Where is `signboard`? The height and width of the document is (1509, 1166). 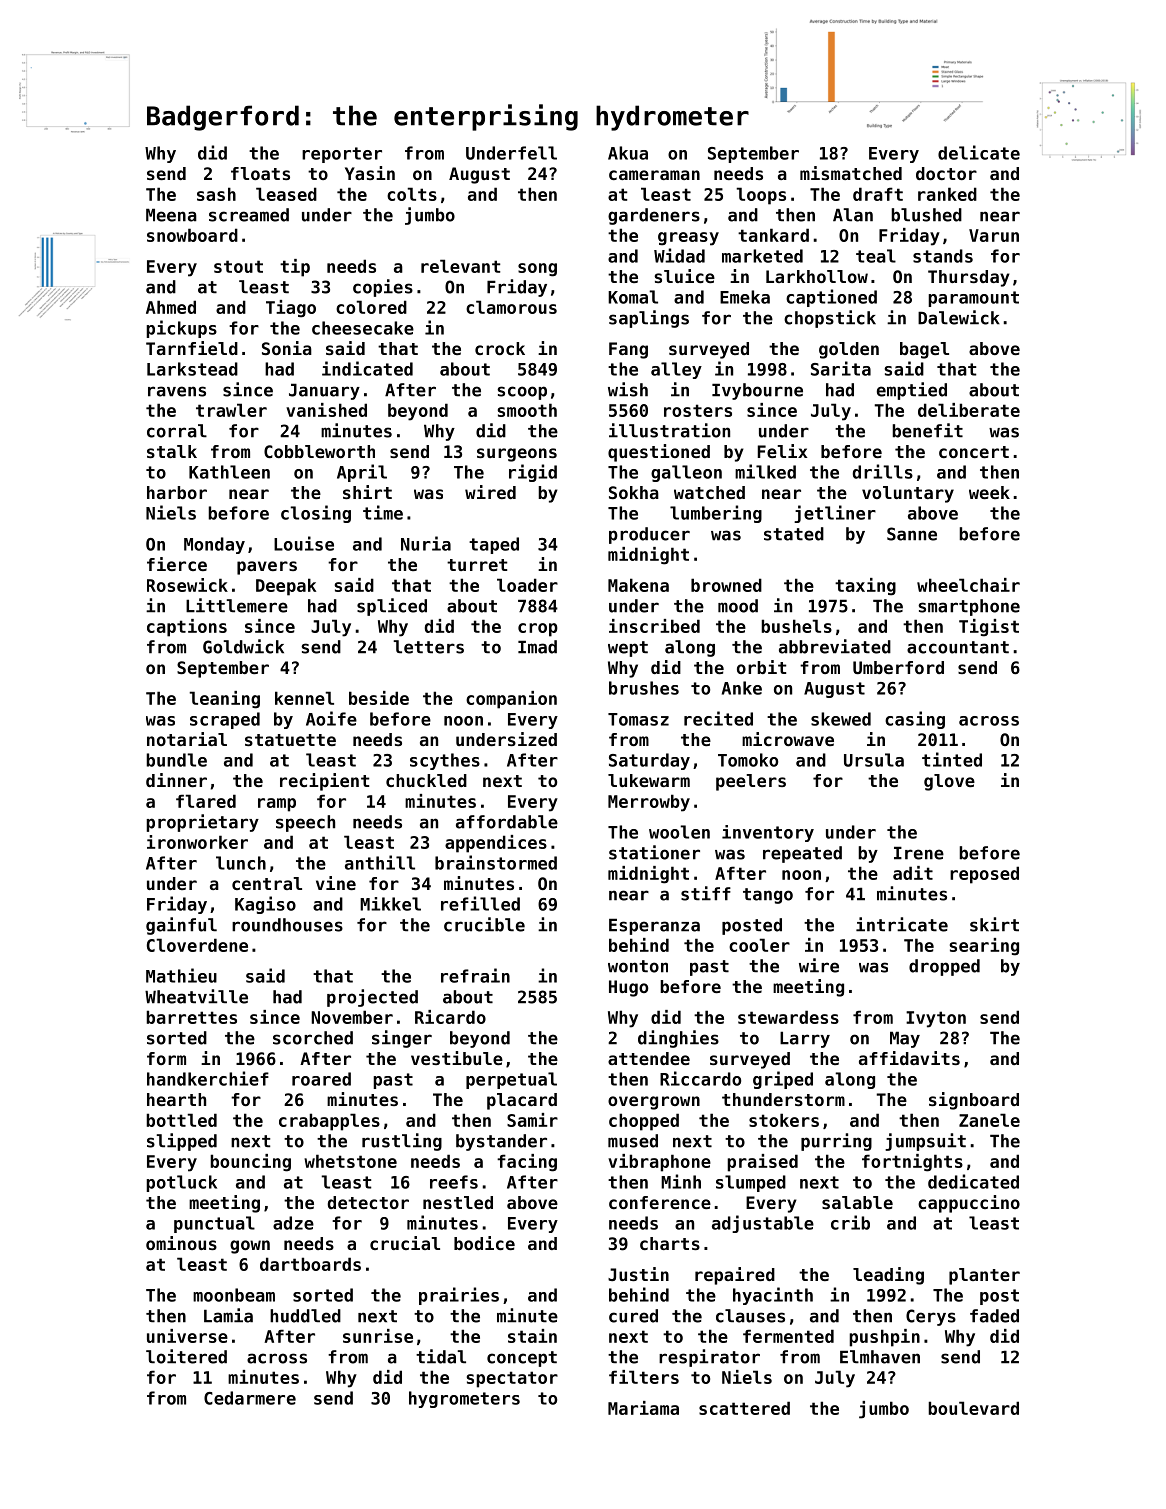 signboard is located at coordinates (974, 1101).
